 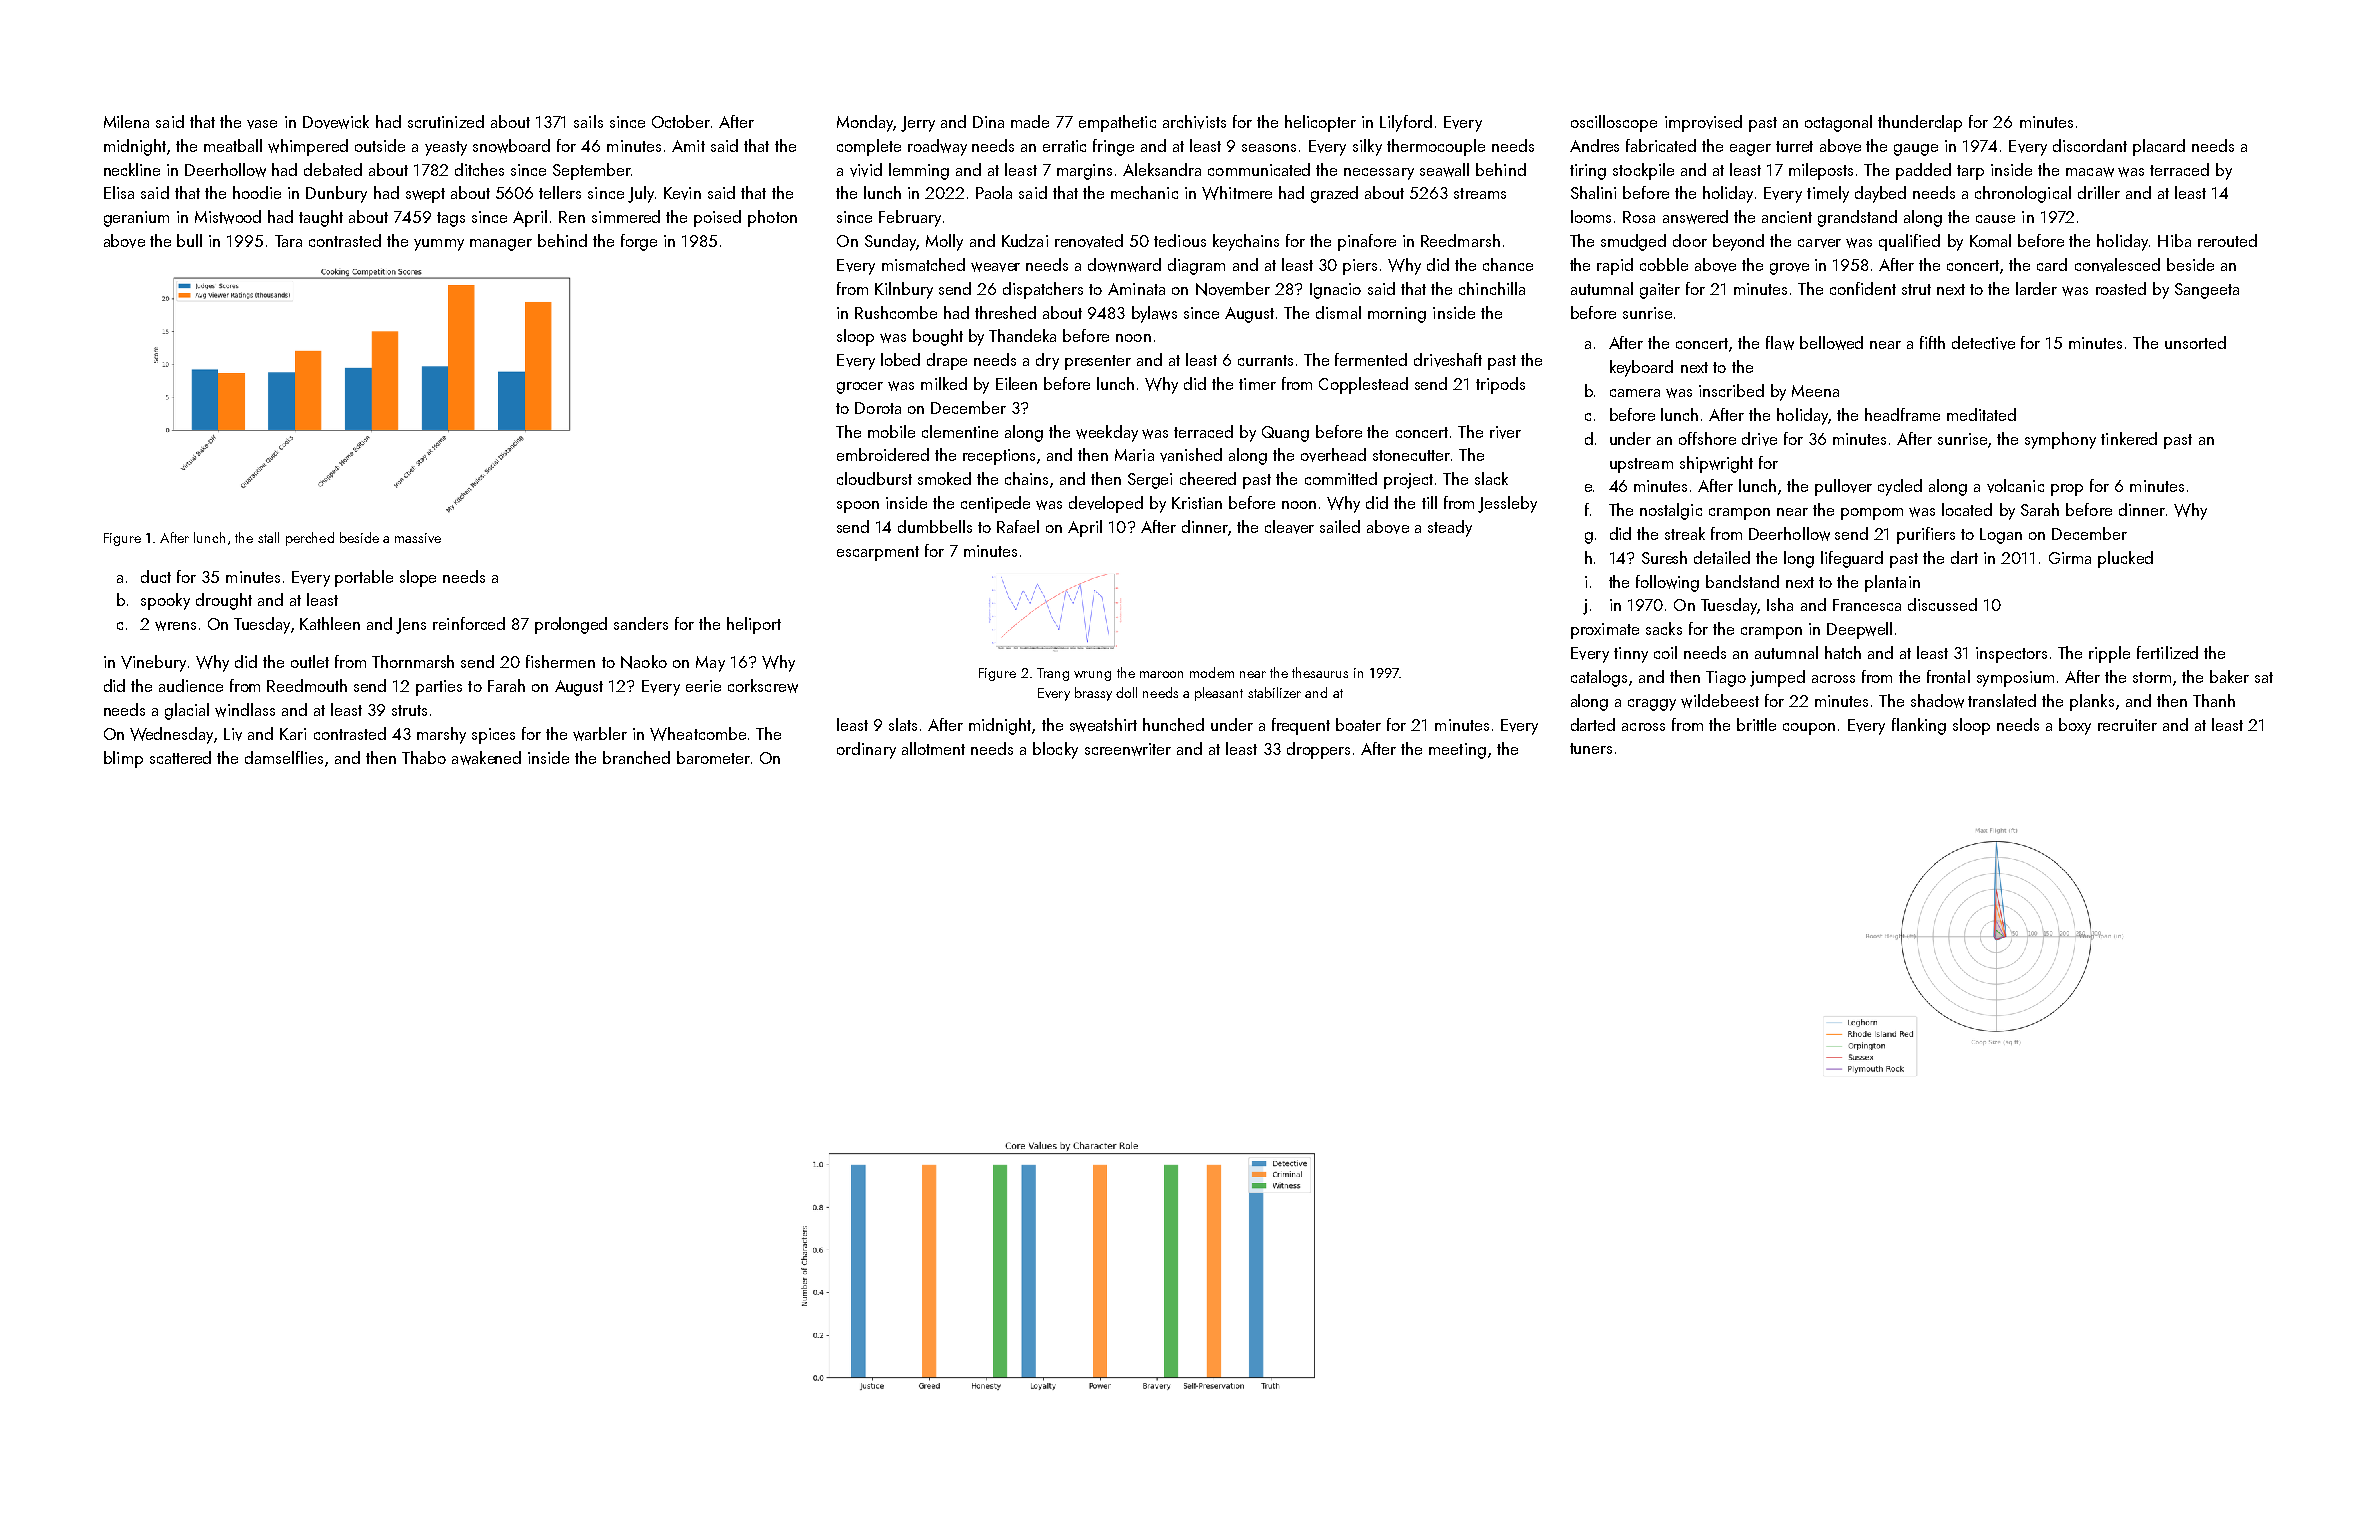 I want to click on archivists, so click(x=1194, y=122).
